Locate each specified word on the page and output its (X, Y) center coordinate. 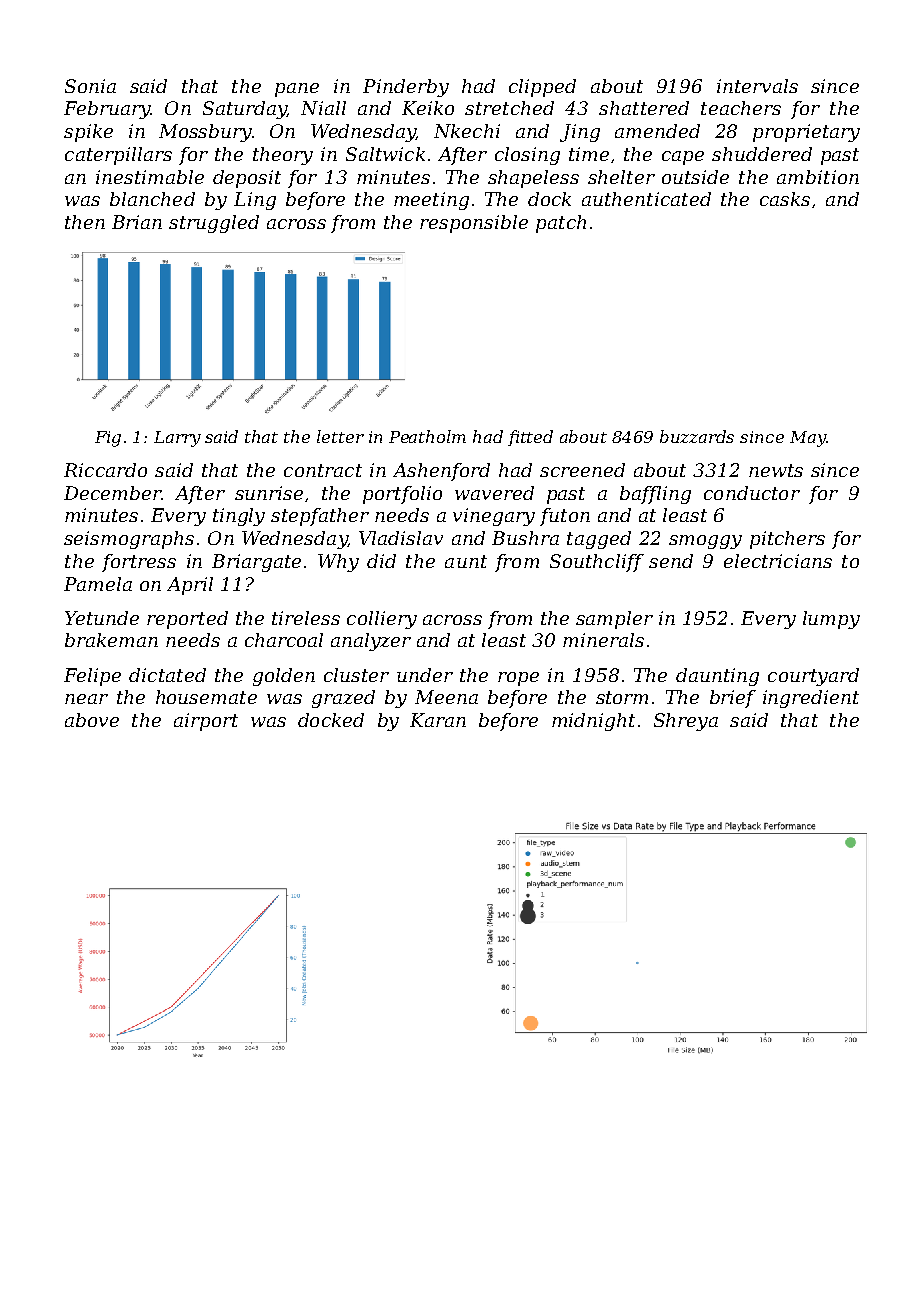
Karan (438, 720)
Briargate (256, 563)
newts (776, 470)
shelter (621, 177)
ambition (818, 177)
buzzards (697, 436)
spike (88, 133)
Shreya (686, 722)
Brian (137, 222)
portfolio (402, 495)
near (86, 699)
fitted (530, 438)
